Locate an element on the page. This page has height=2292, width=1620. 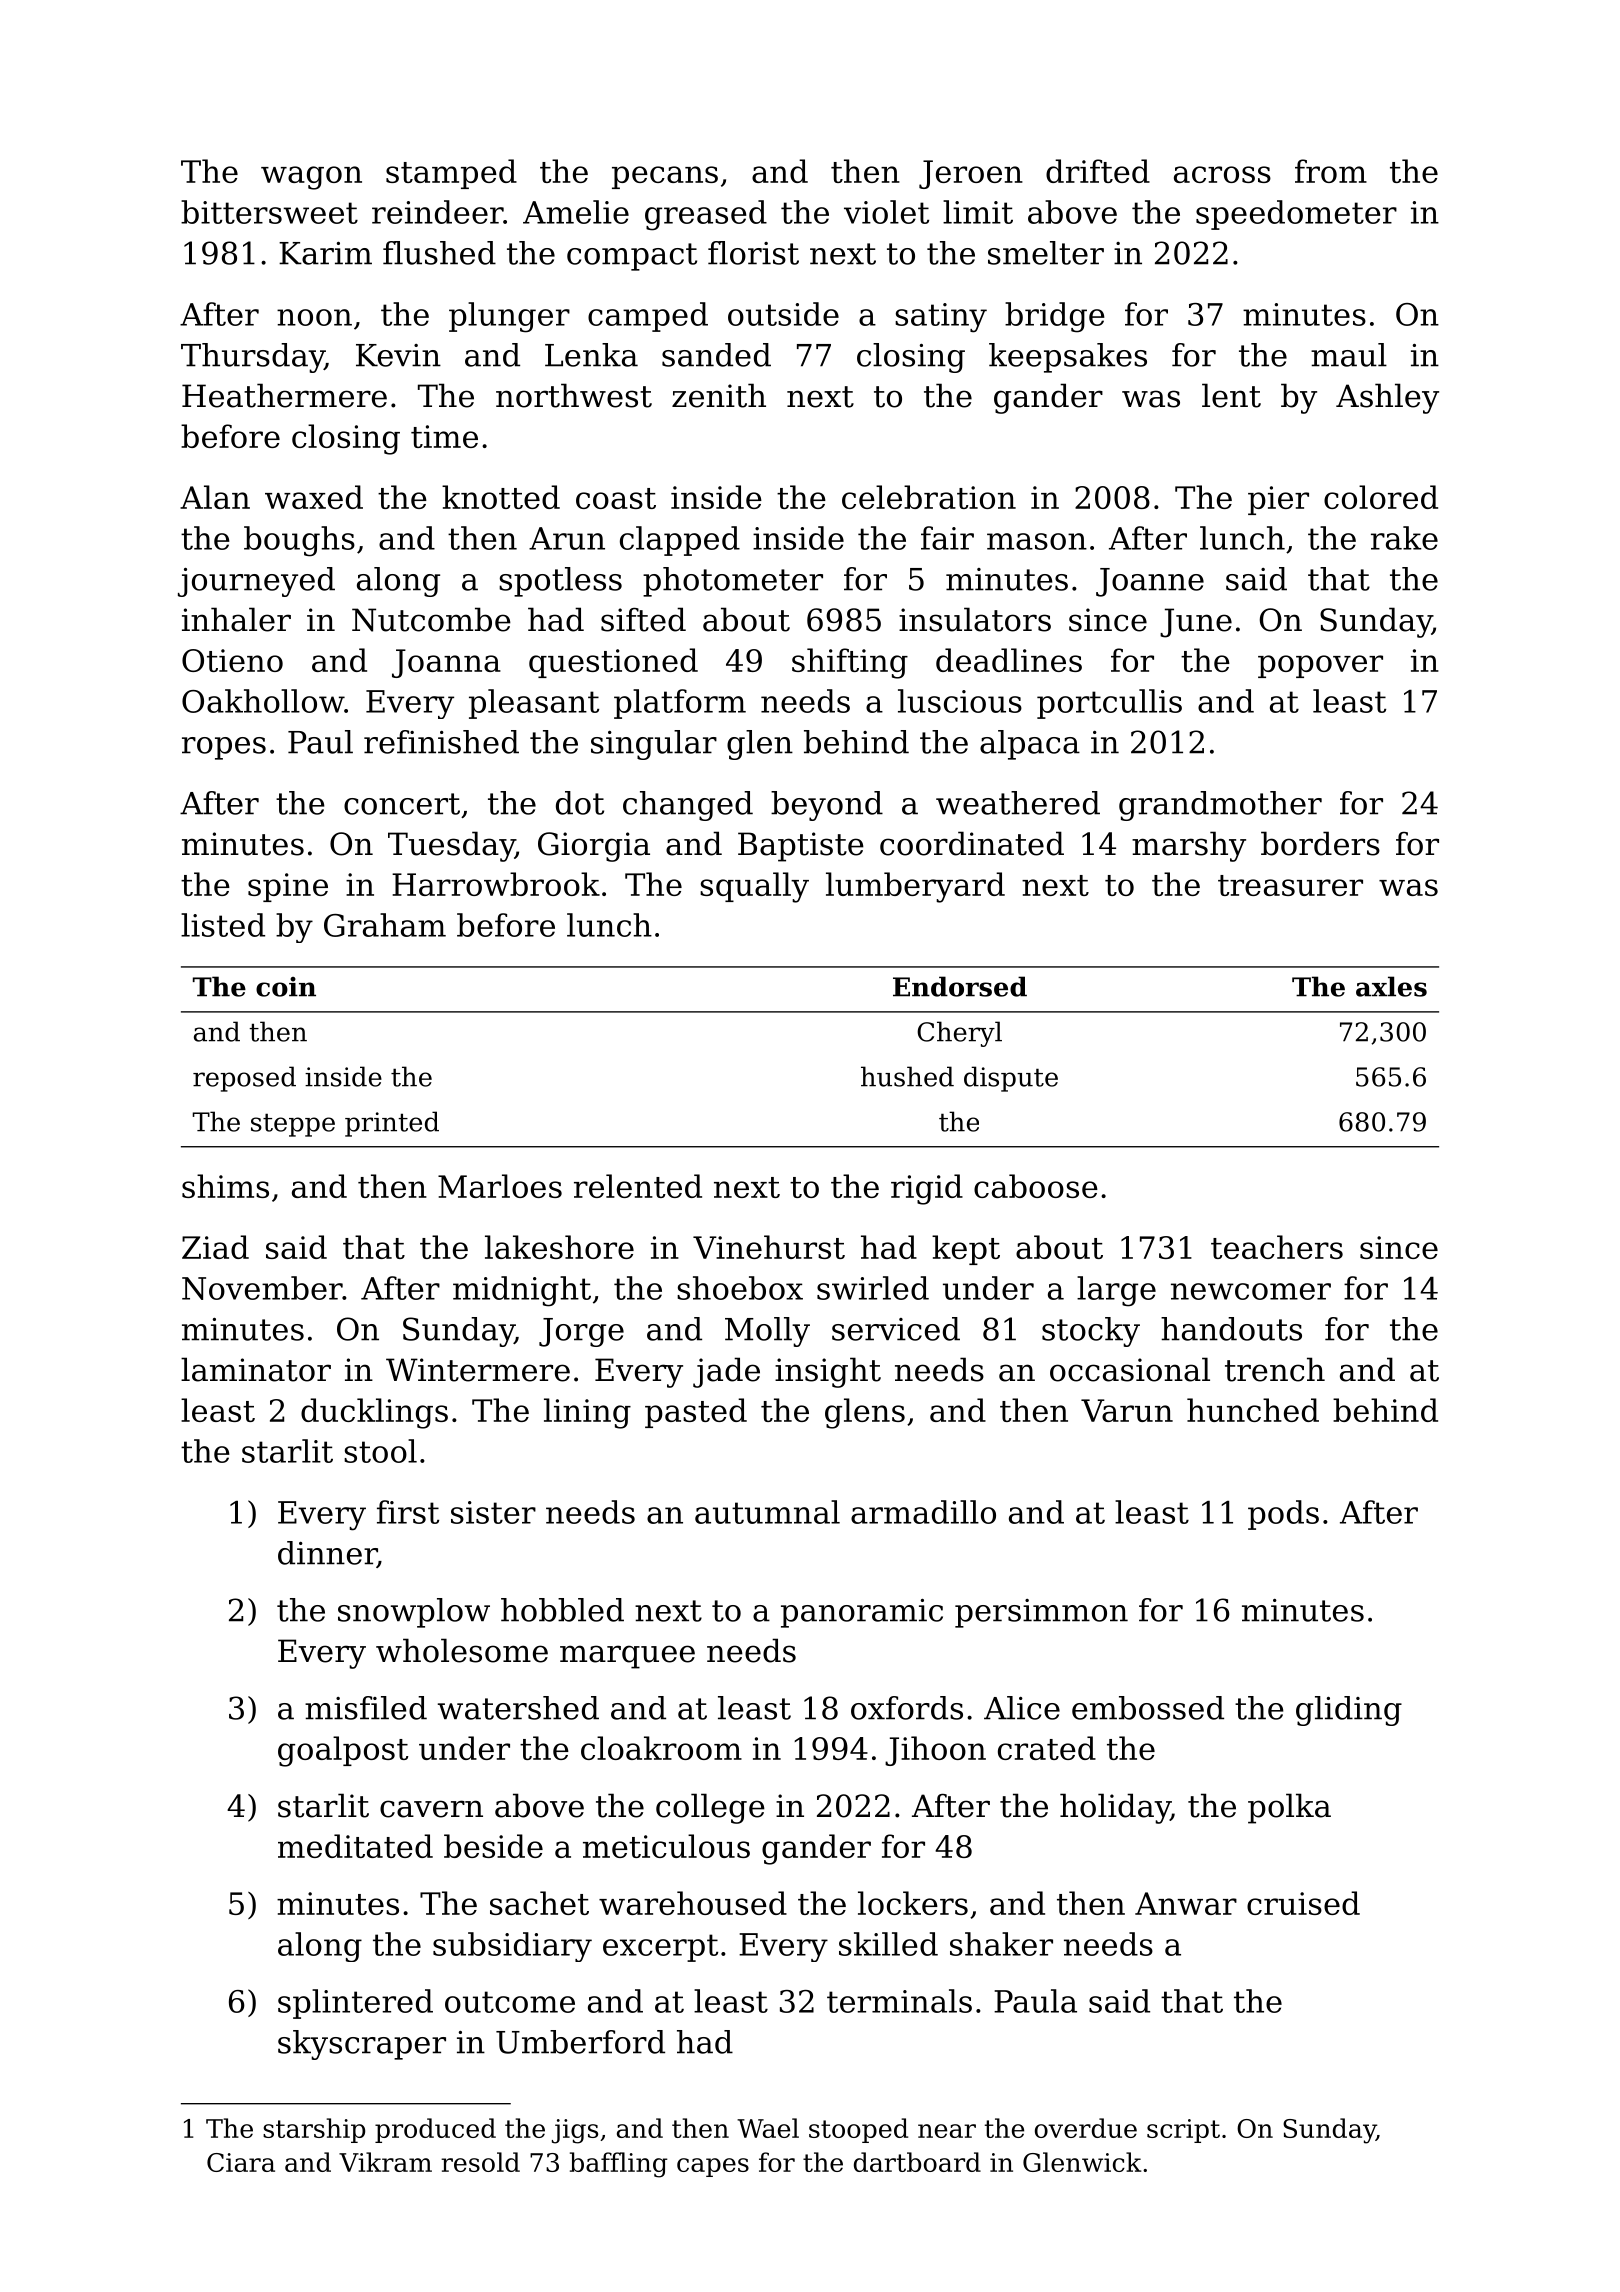
across is located at coordinates (1222, 174).
